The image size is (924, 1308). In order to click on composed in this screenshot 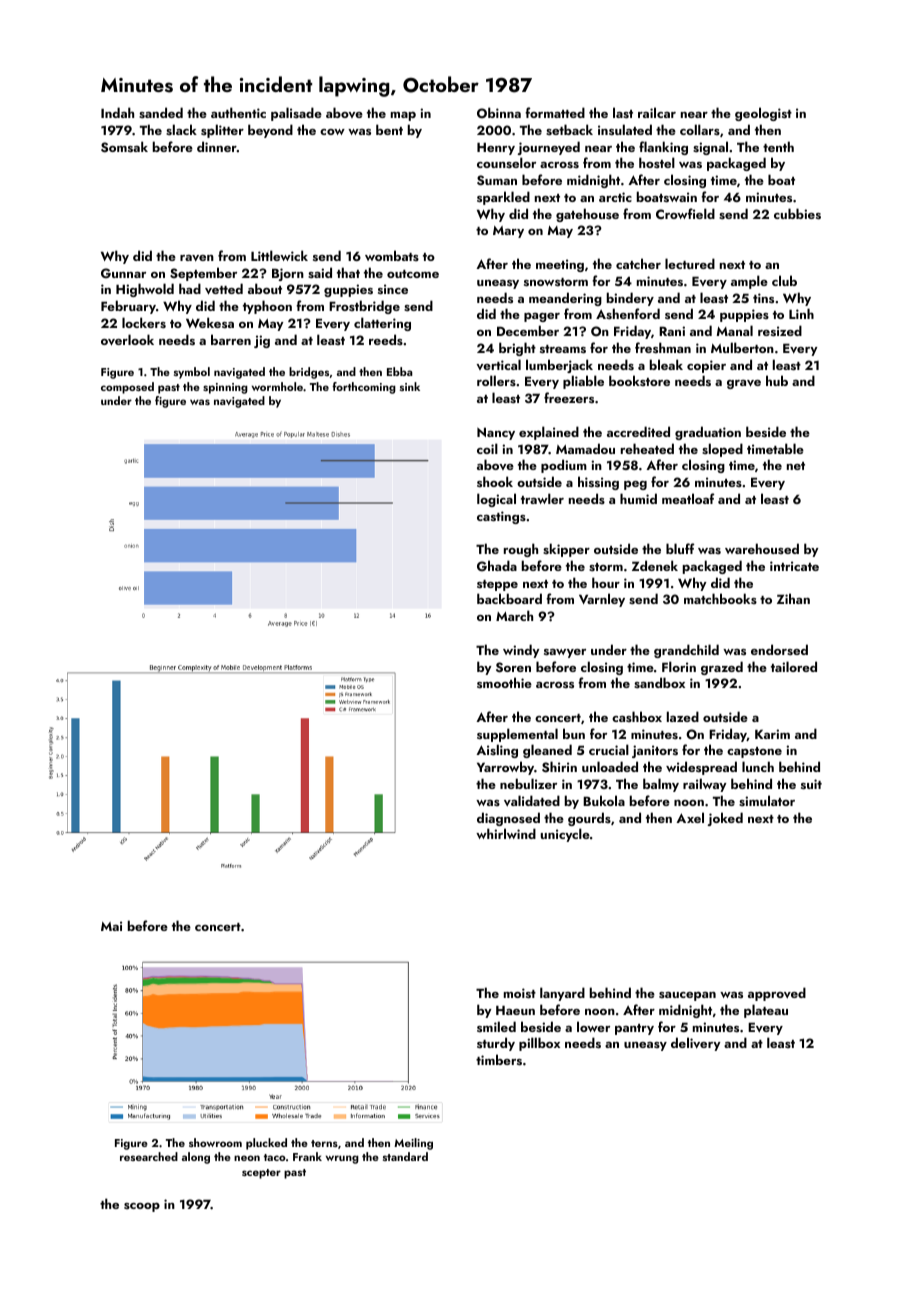, I will do `click(127, 388)`.
